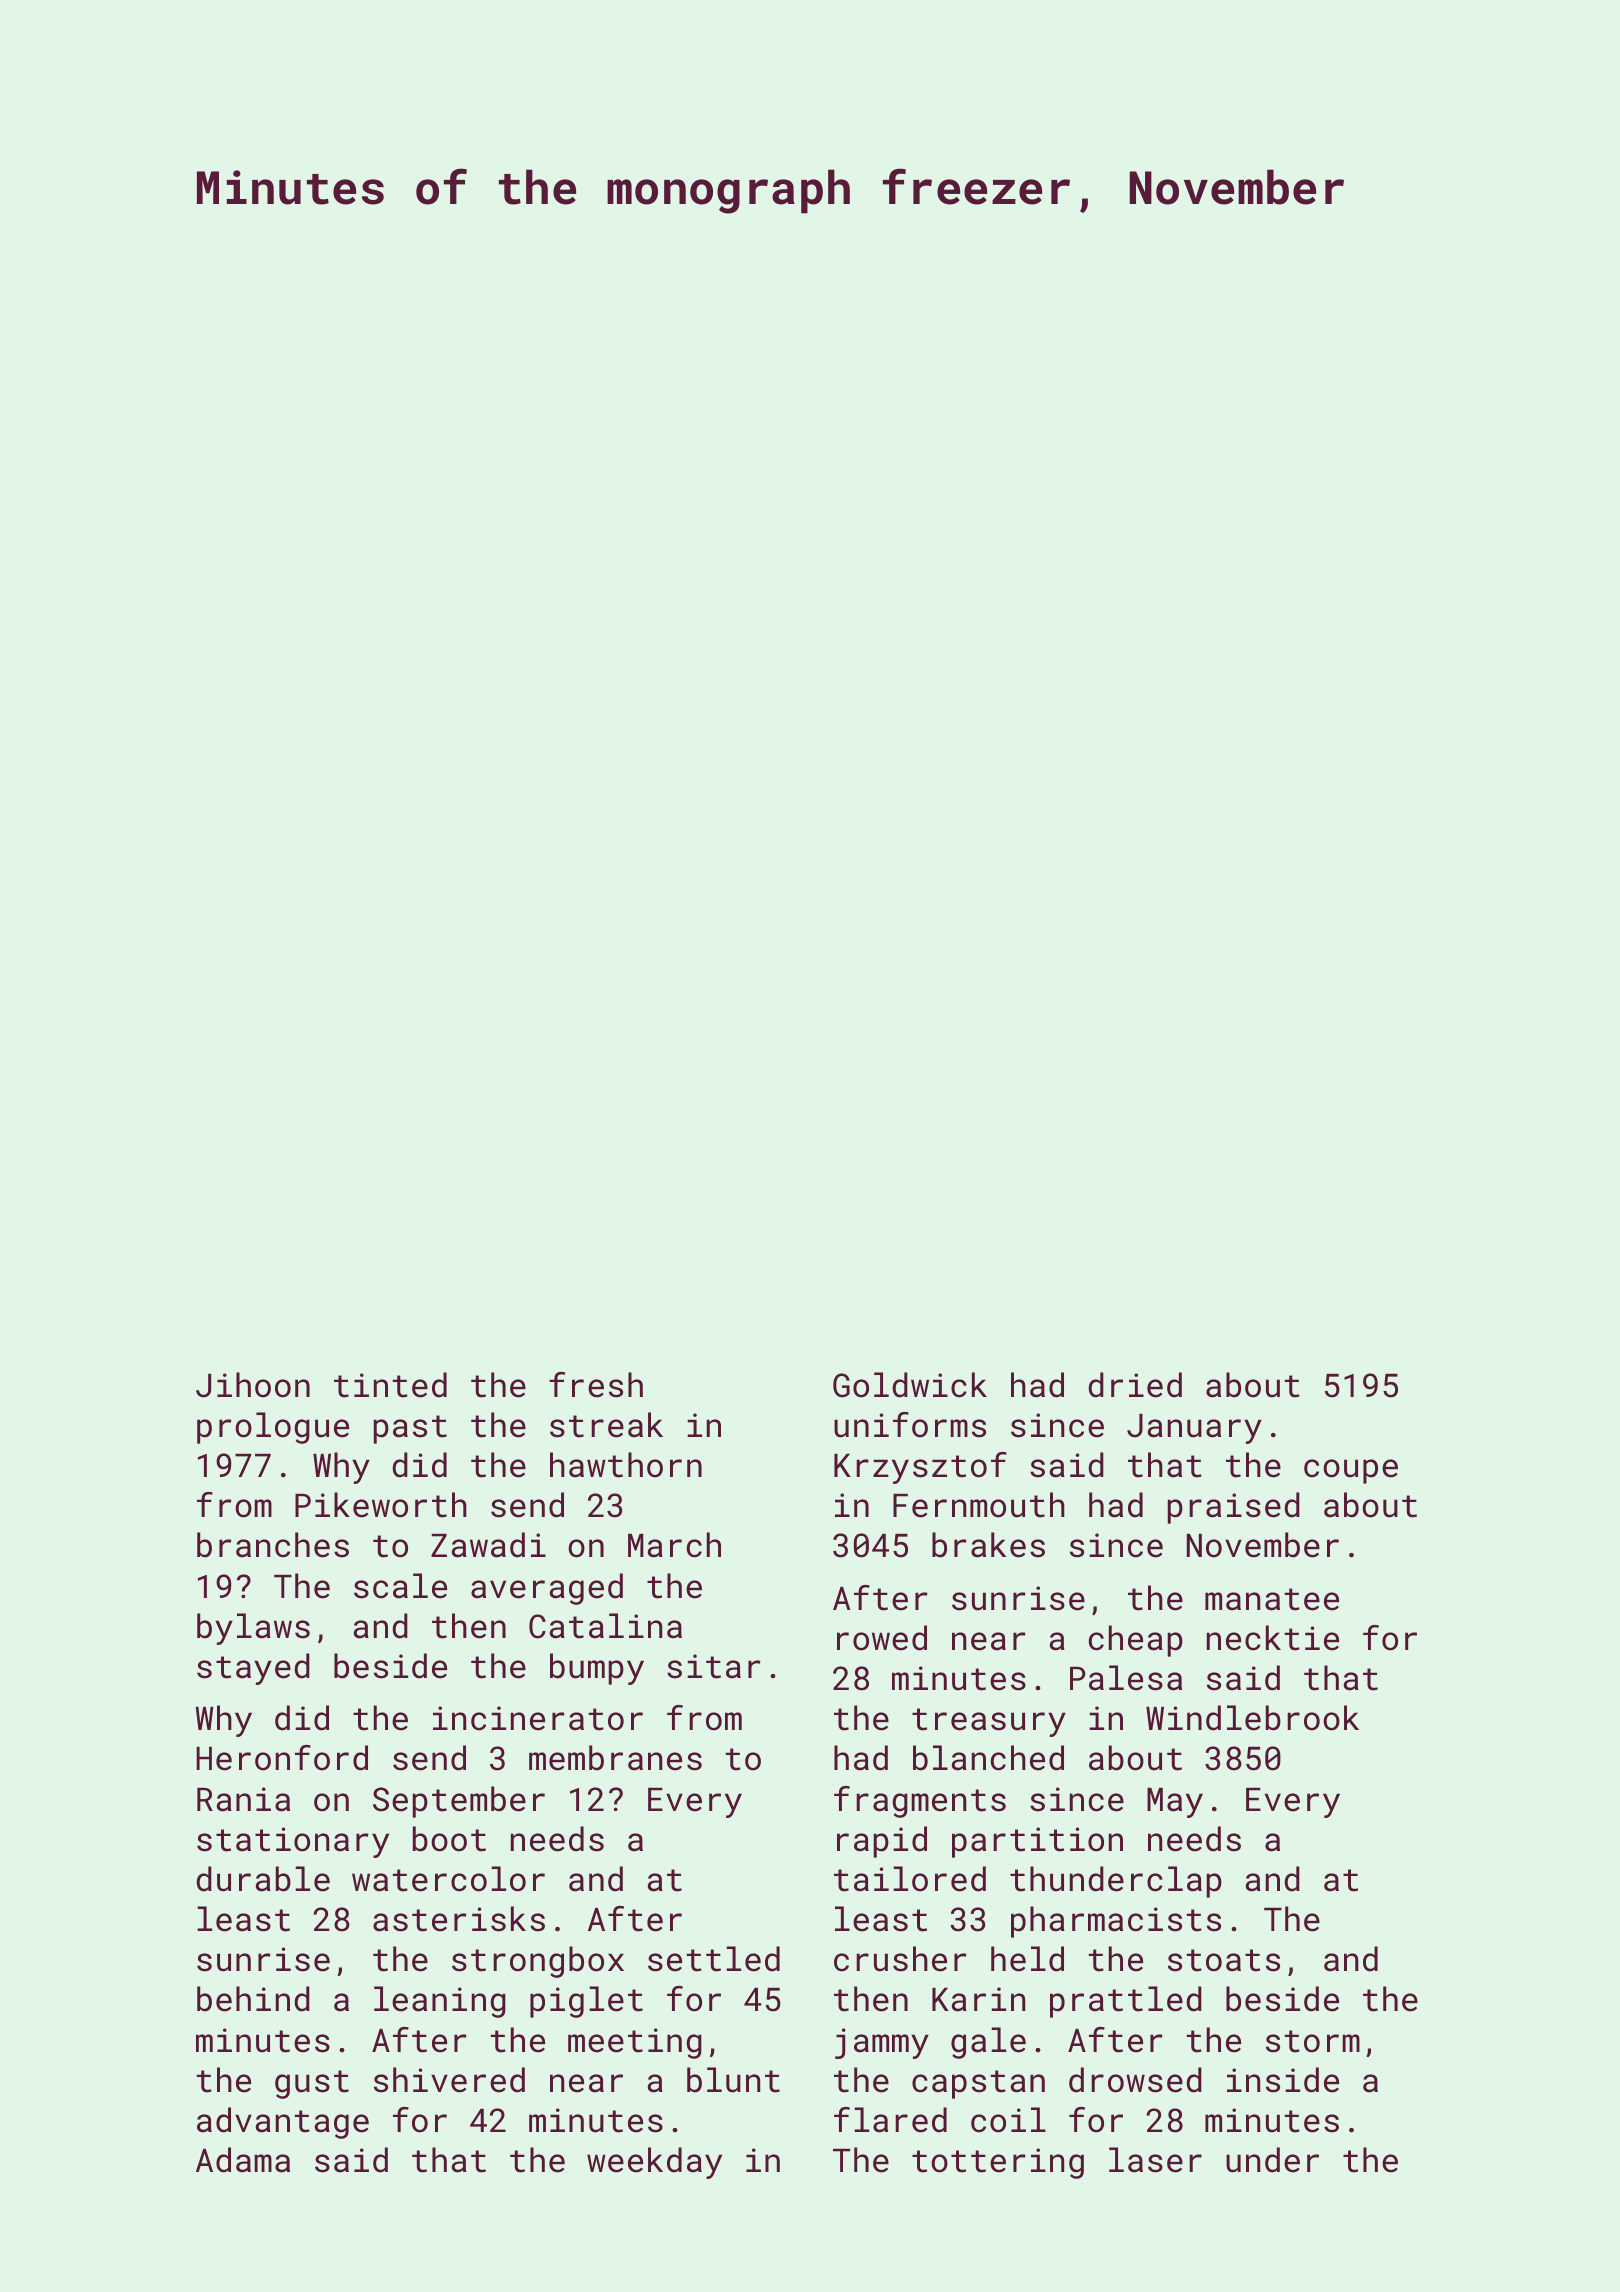 The width and height of the screenshot is (1620, 2292). Describe the element at coordinates (988, 1545) in the screenshot. I see `brakes` at that location.
